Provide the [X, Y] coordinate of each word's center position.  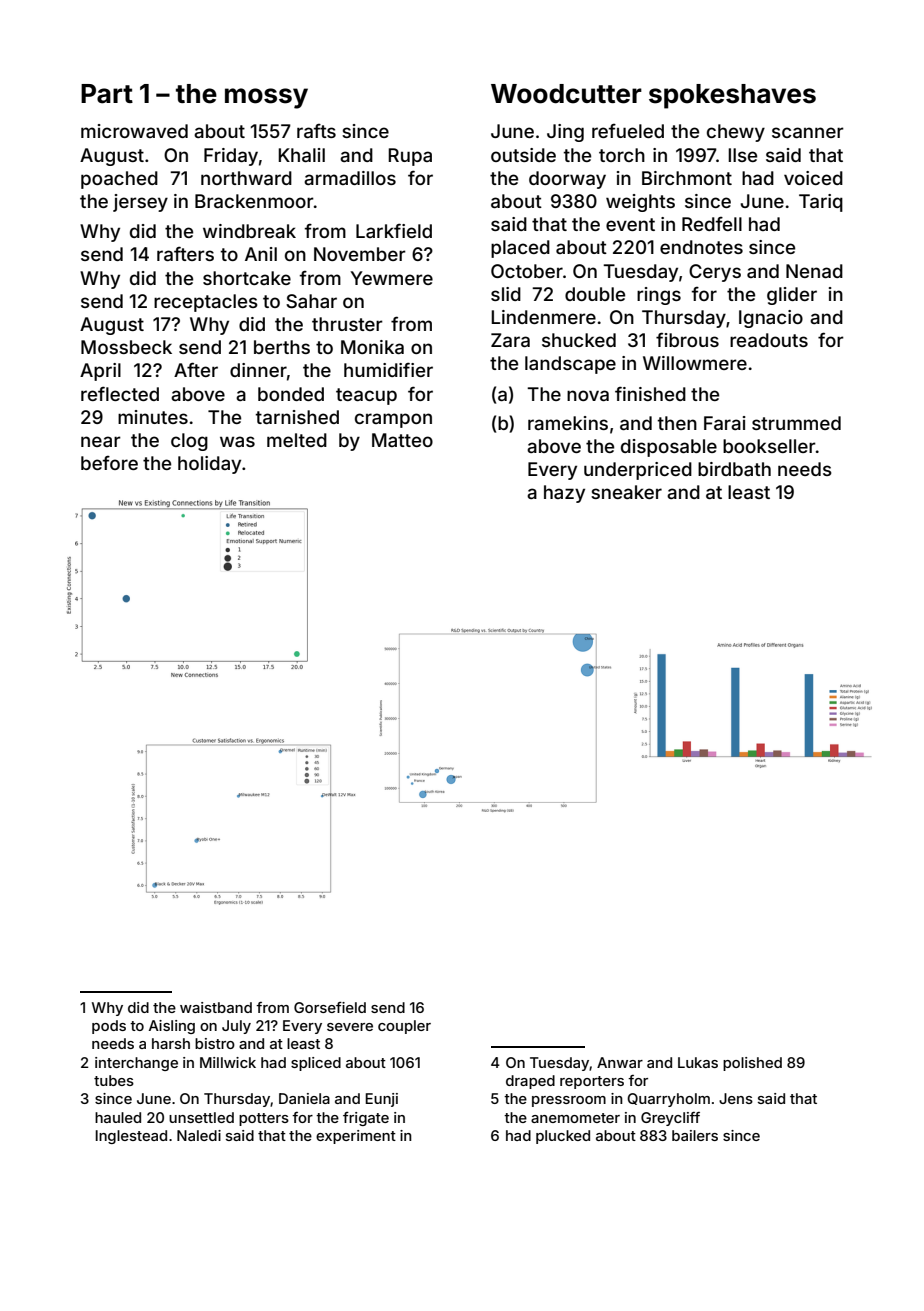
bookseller [769, 446]
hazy [564, 494]
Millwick [228, 1062]
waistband [216, 1007]
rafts [316, 131]
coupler [404, 1027]
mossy [266, 98]
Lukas [698, 1062]
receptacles [206, 303]
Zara [510, 340]
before [109, 463]
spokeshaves [732, 96]
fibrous [687, 339]
